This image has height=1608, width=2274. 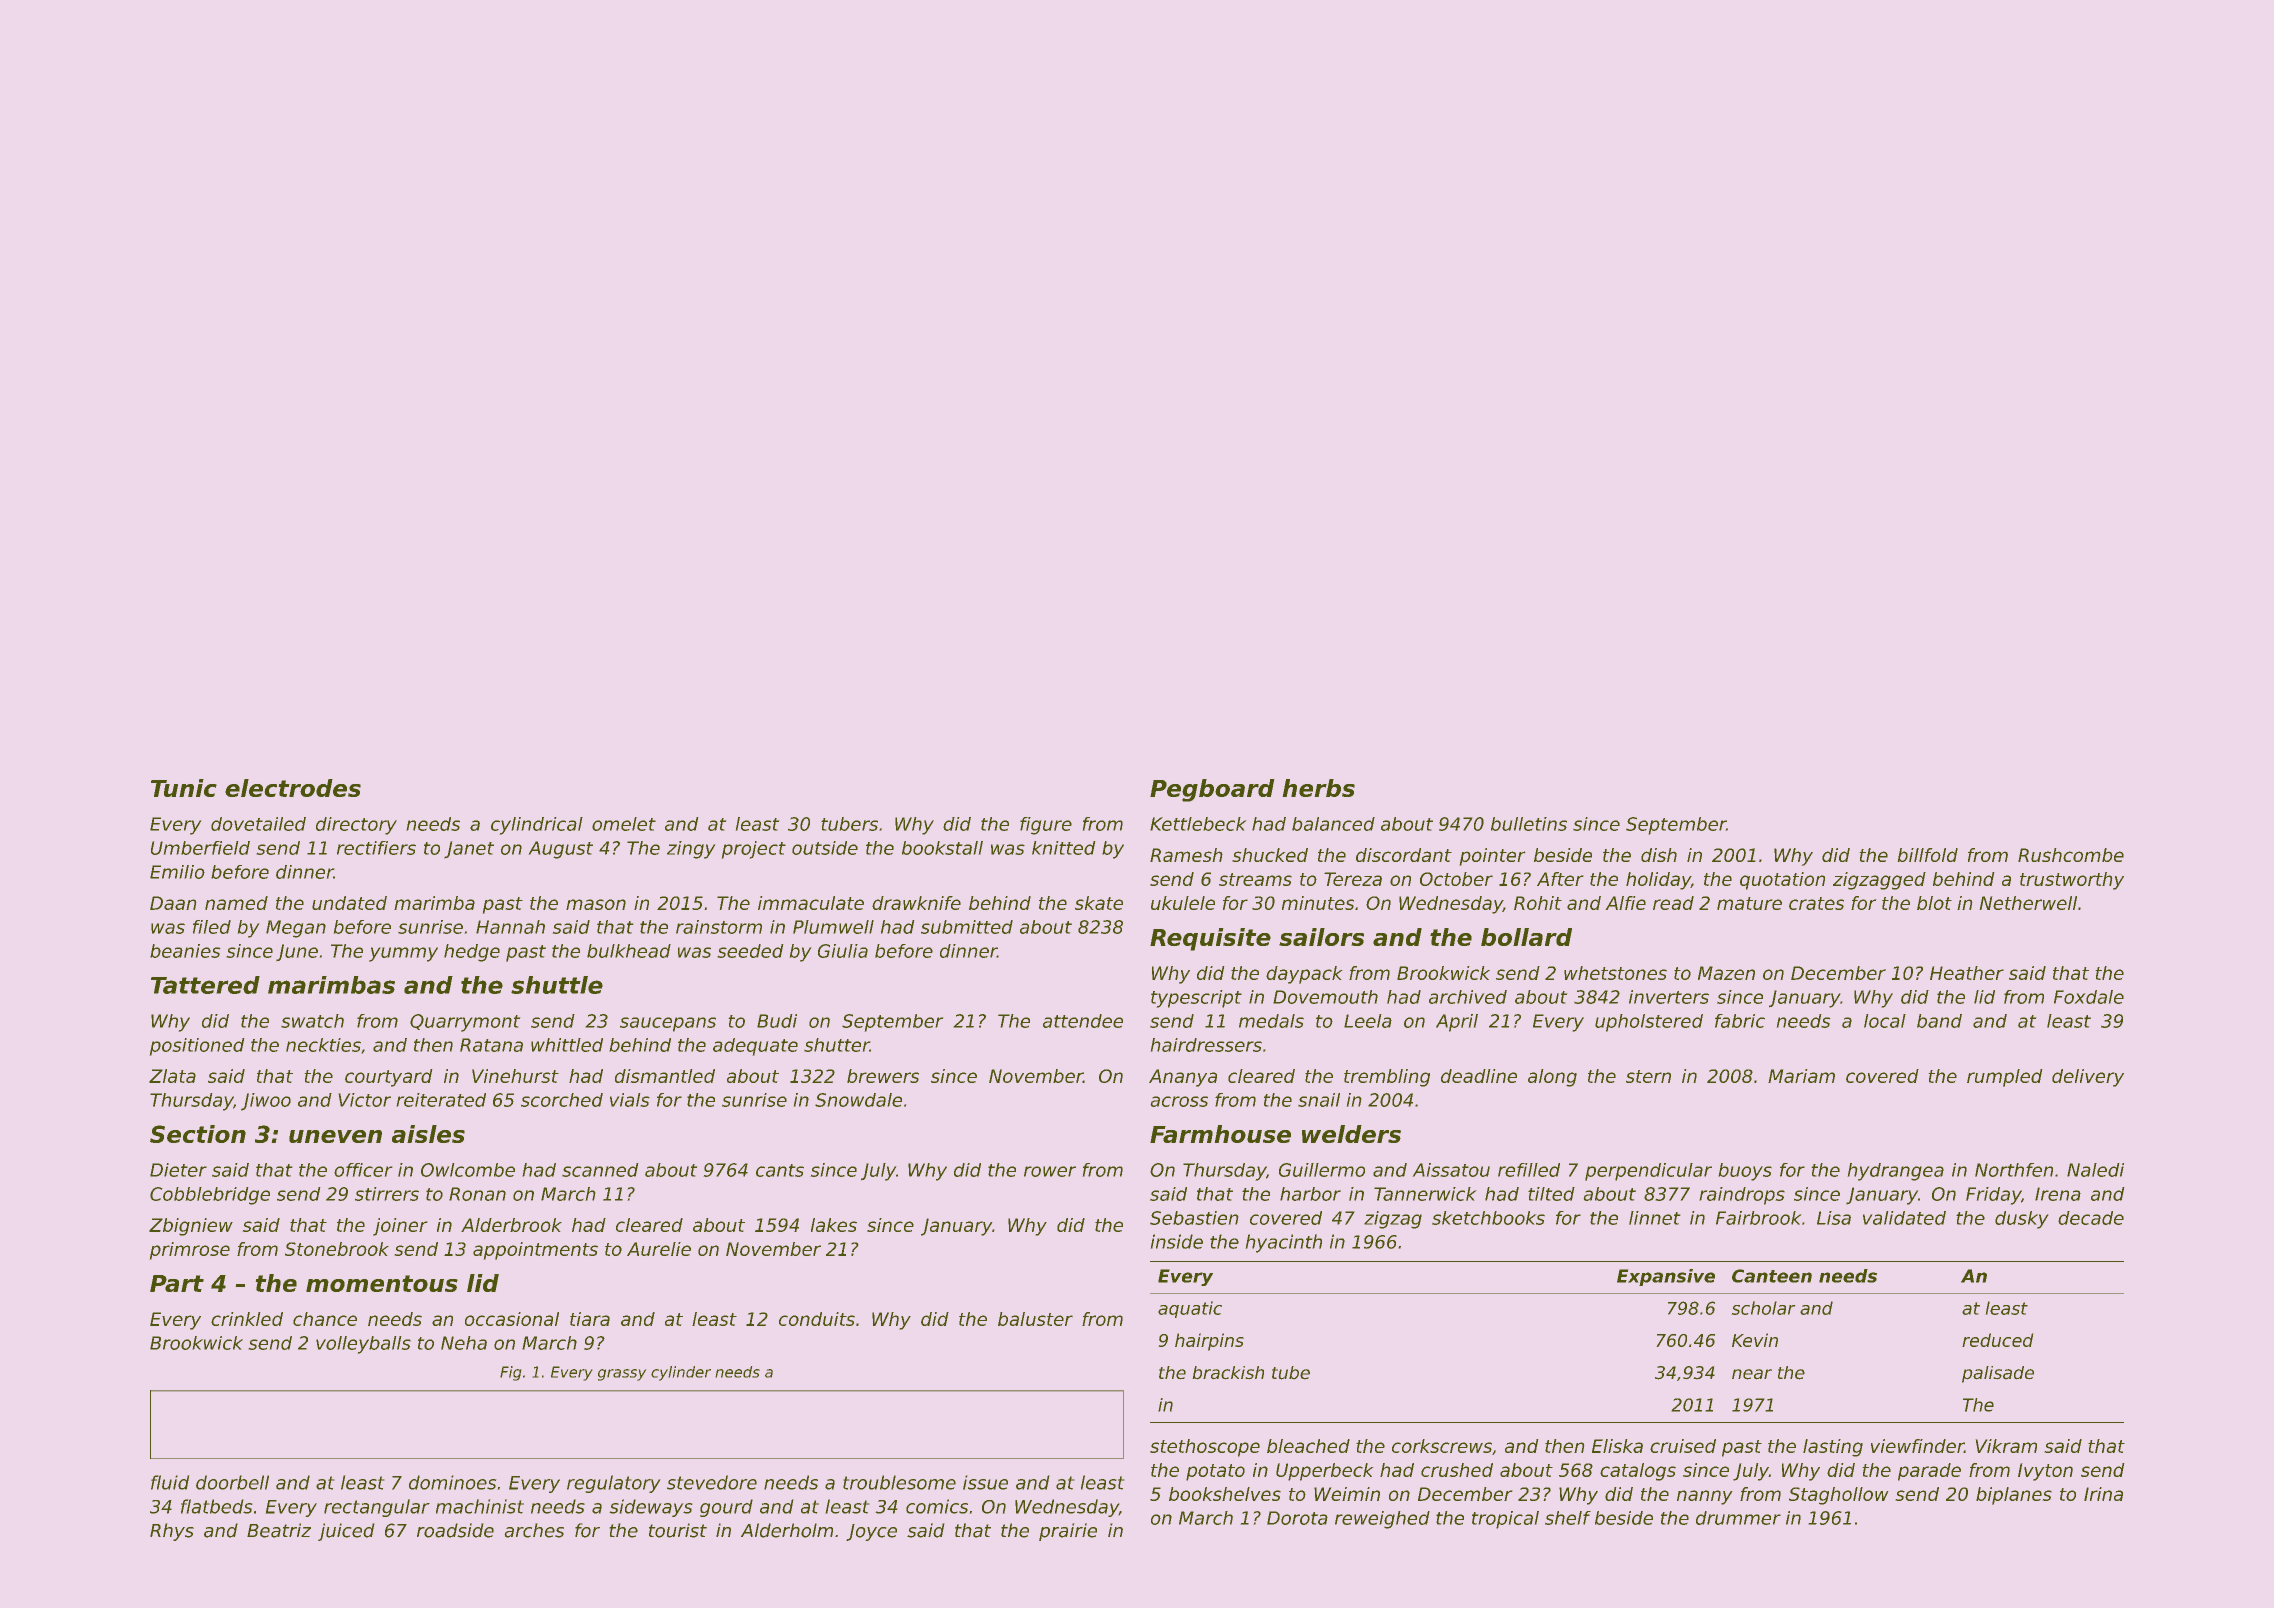 What do you see at coordinates (665, 1076) in the image?
I see `dismantled` at bounding box center [665, 1076].
